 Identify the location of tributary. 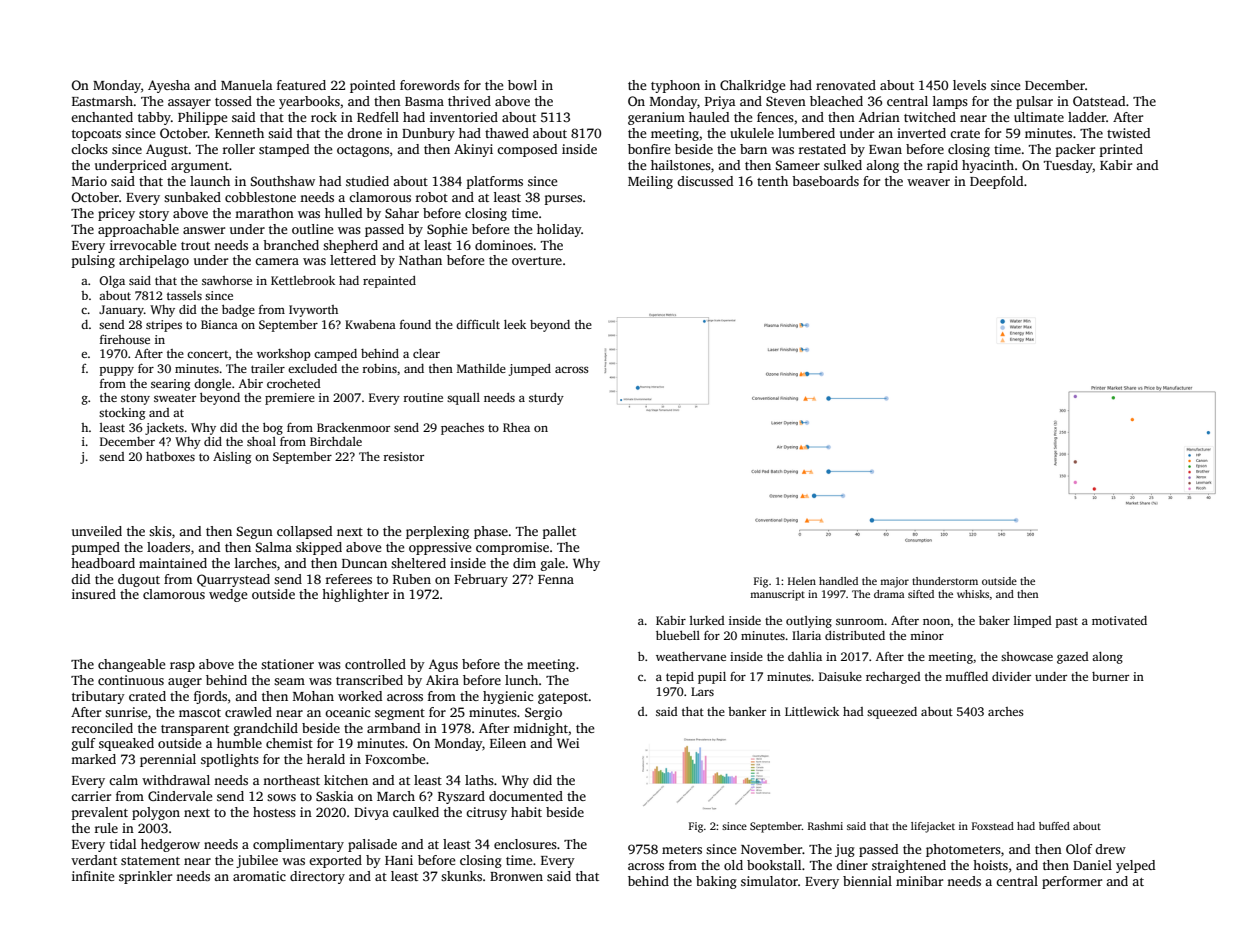
(98, 697).
